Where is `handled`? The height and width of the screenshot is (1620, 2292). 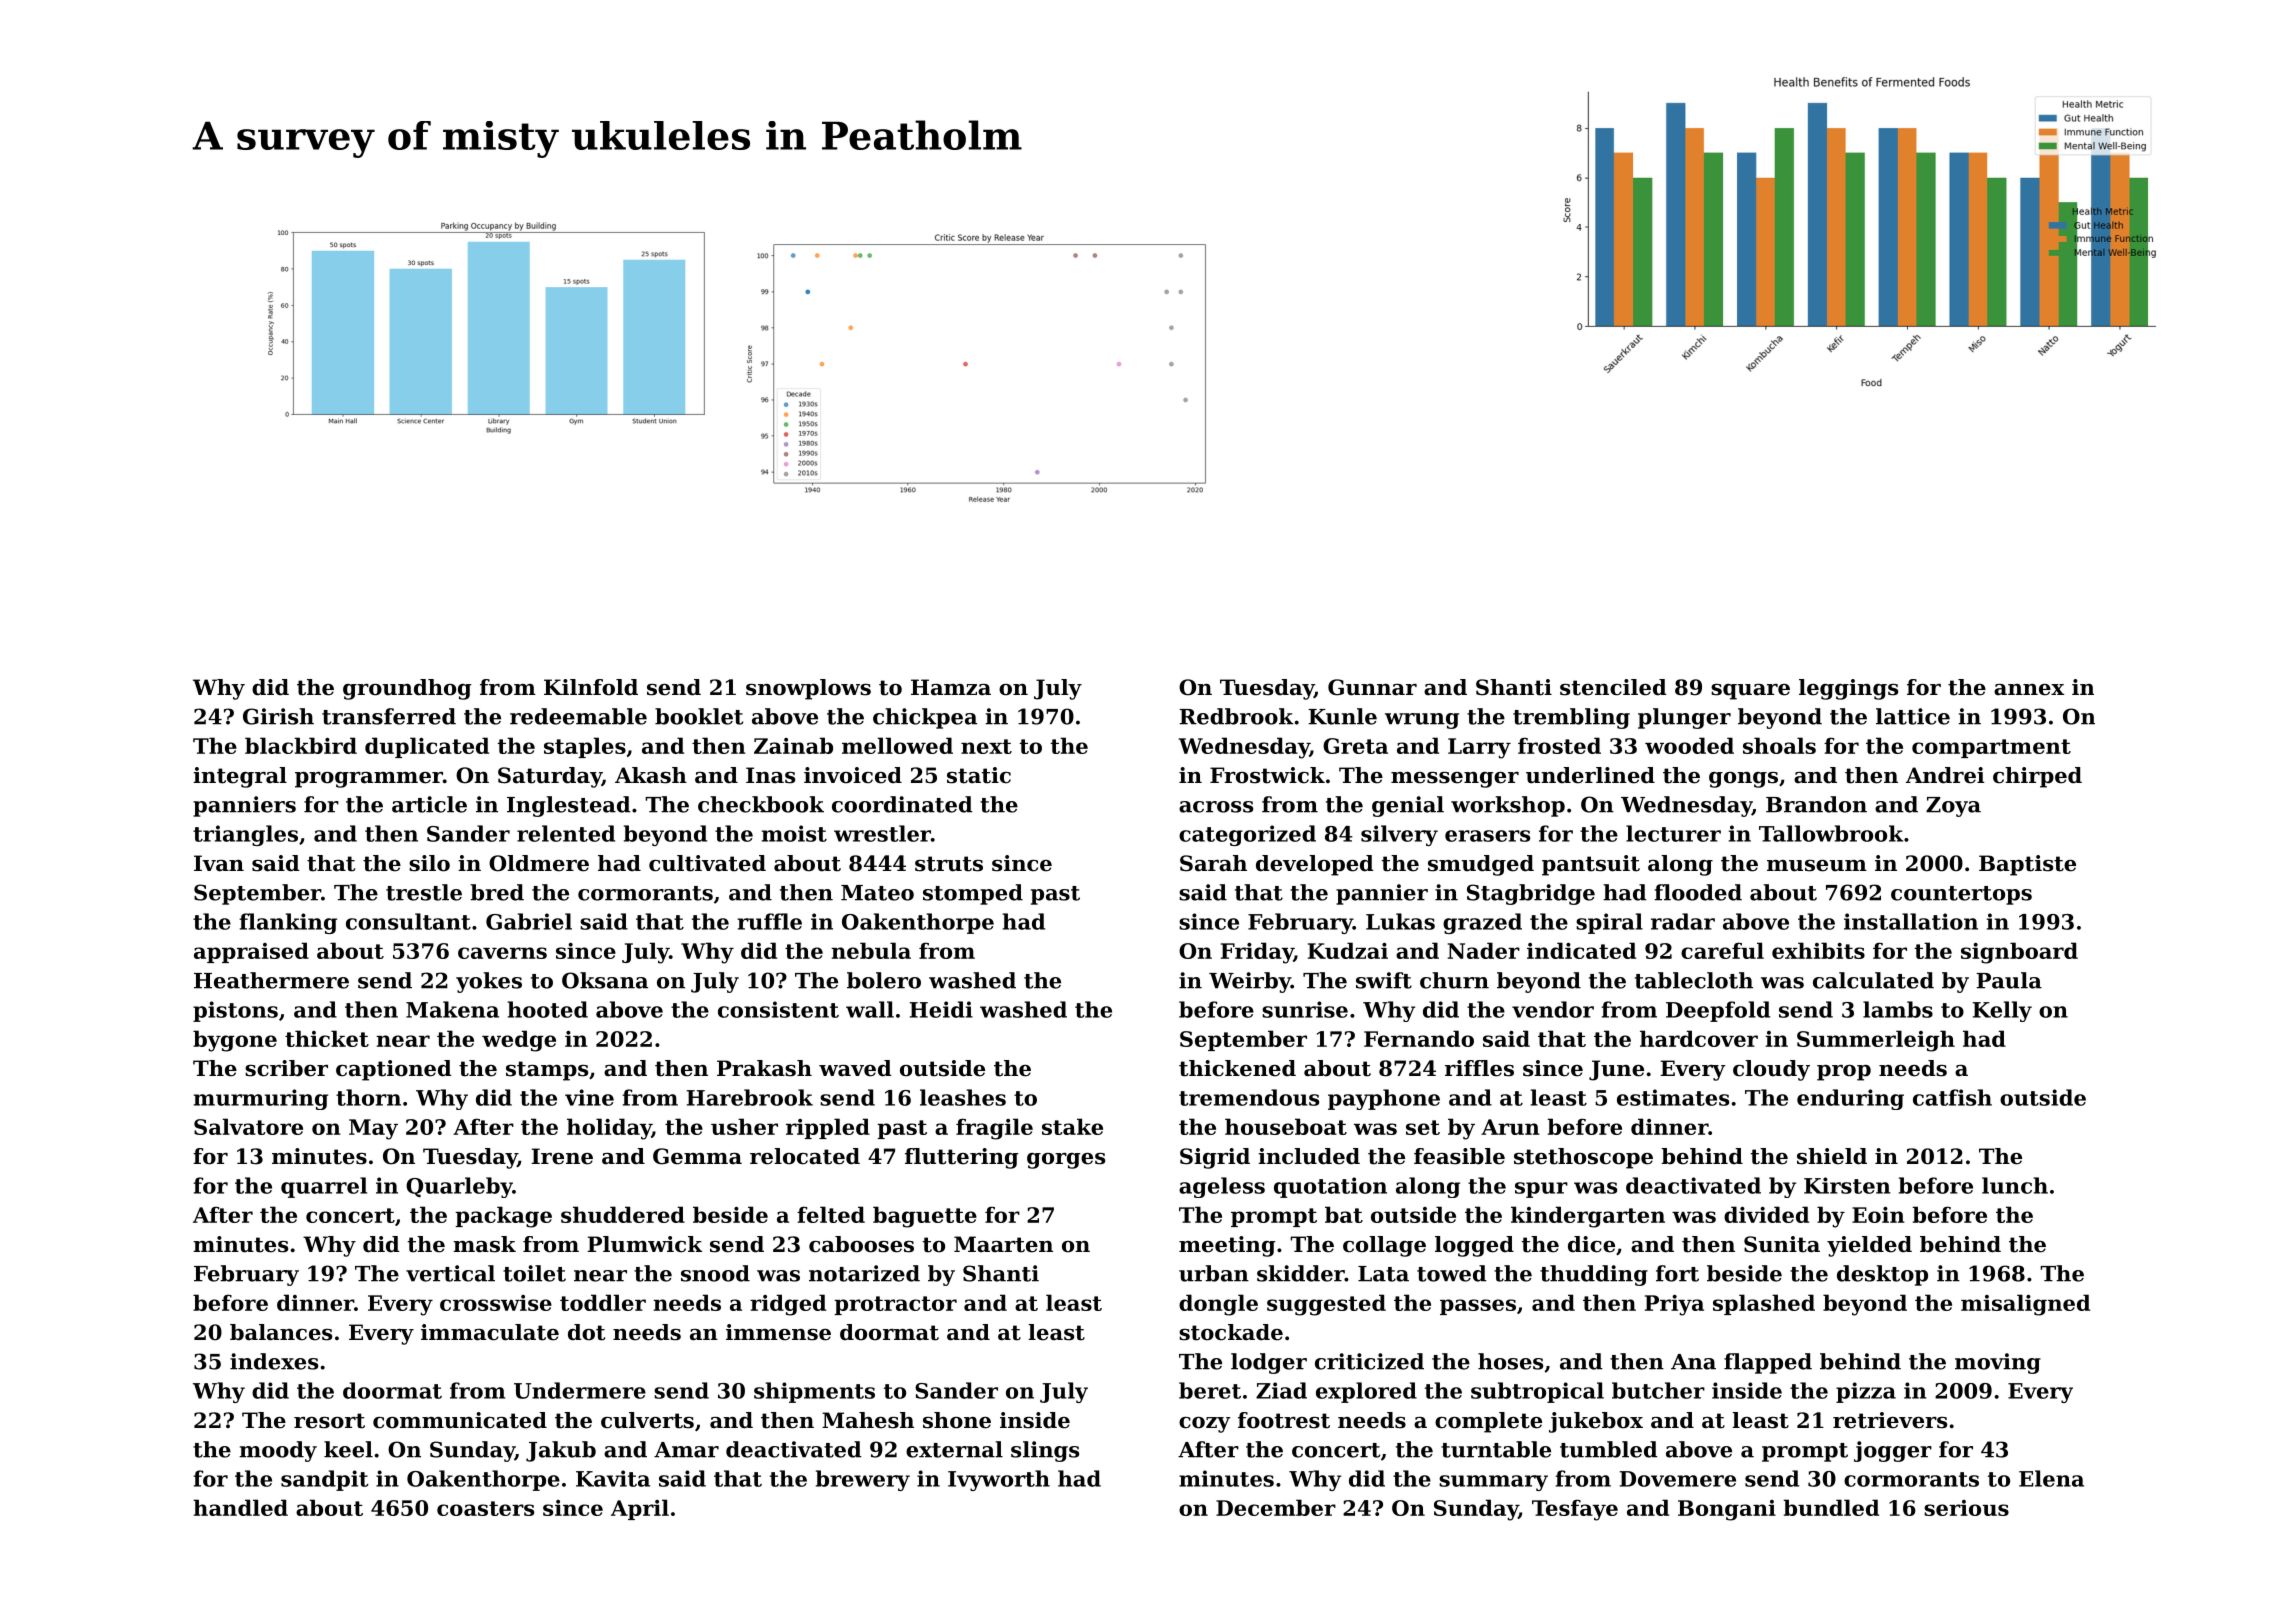 handled is located at coordinates (240, 1507).
